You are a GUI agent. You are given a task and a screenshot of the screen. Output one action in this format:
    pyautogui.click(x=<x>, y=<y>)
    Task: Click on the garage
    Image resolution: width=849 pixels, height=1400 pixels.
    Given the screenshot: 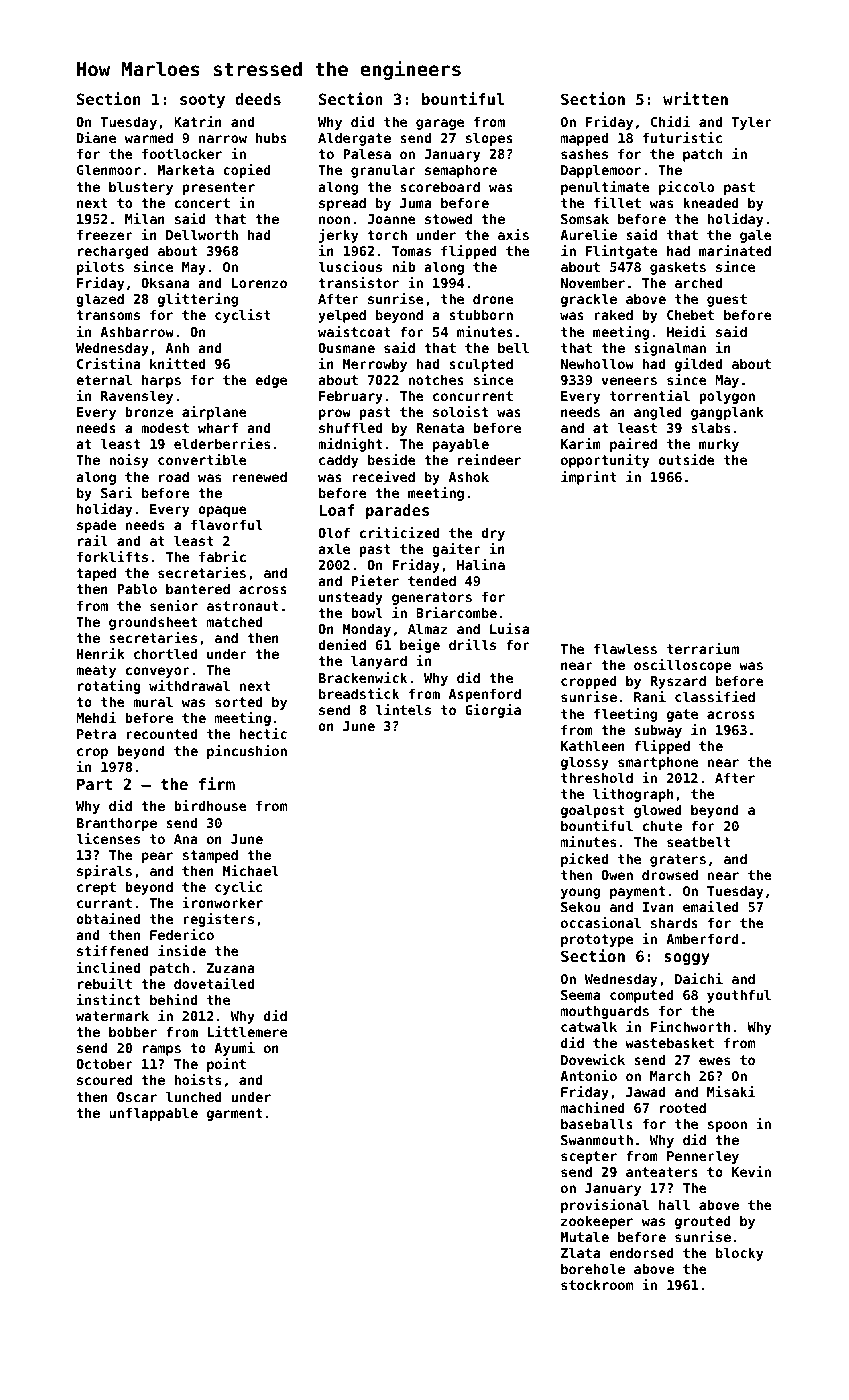 What is the action you would take?
    pyautogui.click(x=440, y=124)
